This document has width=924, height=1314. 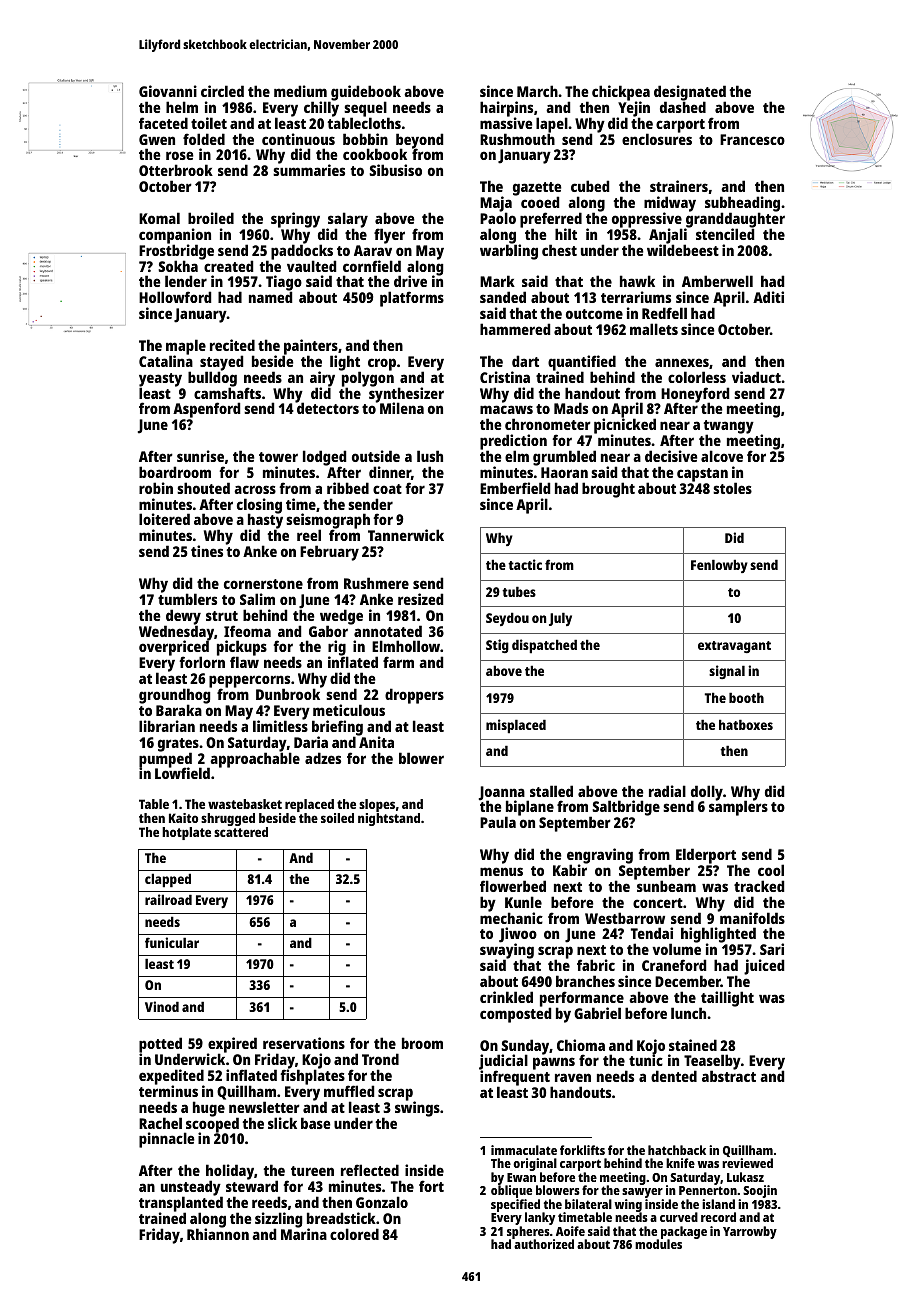 I want to click on hammered, so click(x=515, y=329).
